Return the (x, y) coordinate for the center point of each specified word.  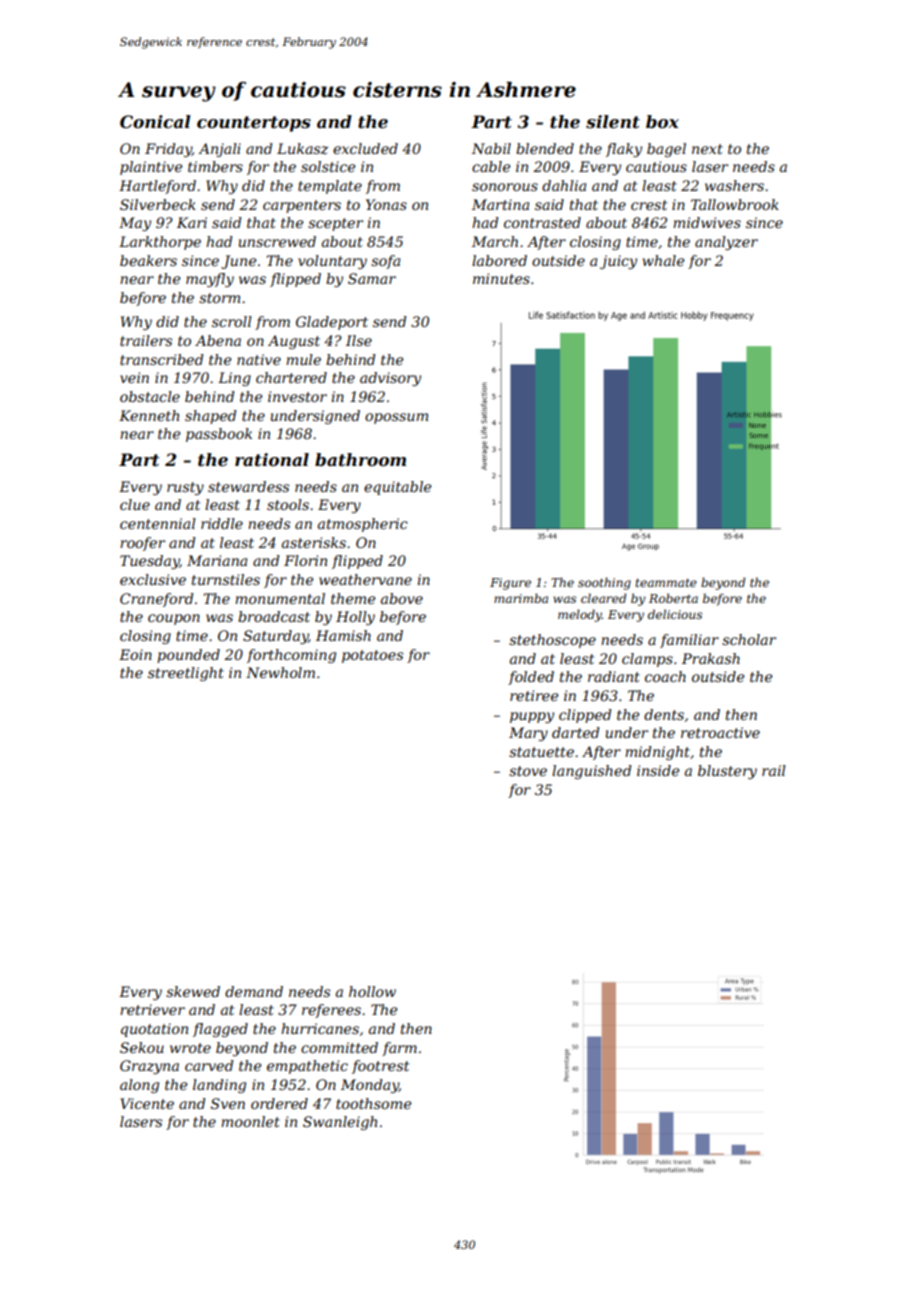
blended (545, 148)
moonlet (250, 1121)
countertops (254, 124)
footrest (380, 1067)
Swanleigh (340, 1123)
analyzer (726, 243)
